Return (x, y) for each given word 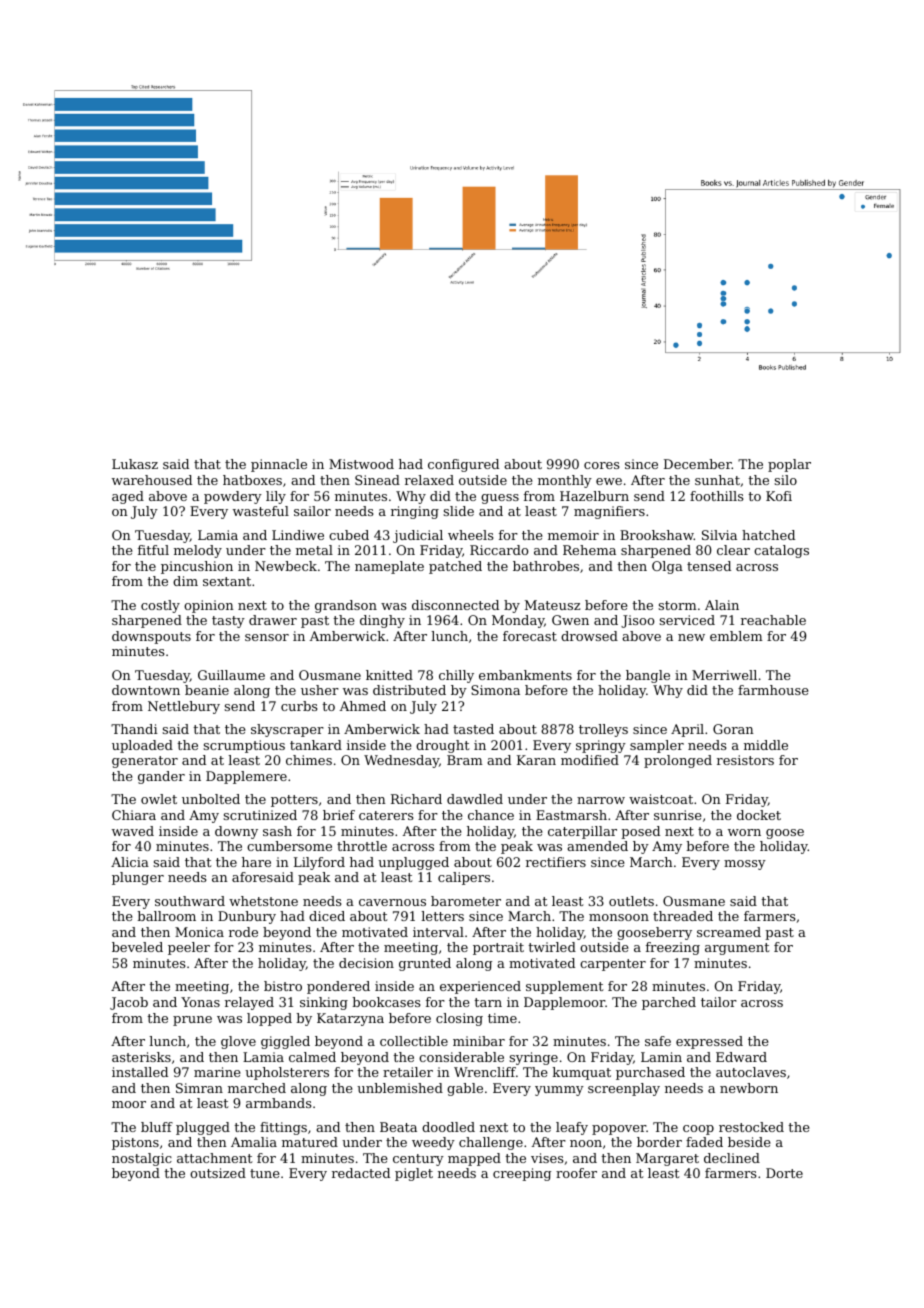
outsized (218, 1173)
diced (327, 916)
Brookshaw (657, 535)
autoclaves (751, 1072)
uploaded (142, 746)
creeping (522, 1174)
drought (442, 746)
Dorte (784, 1173)
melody (198, 551)
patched (455, 567)
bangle (648, 676)
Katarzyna (350, 1019)
